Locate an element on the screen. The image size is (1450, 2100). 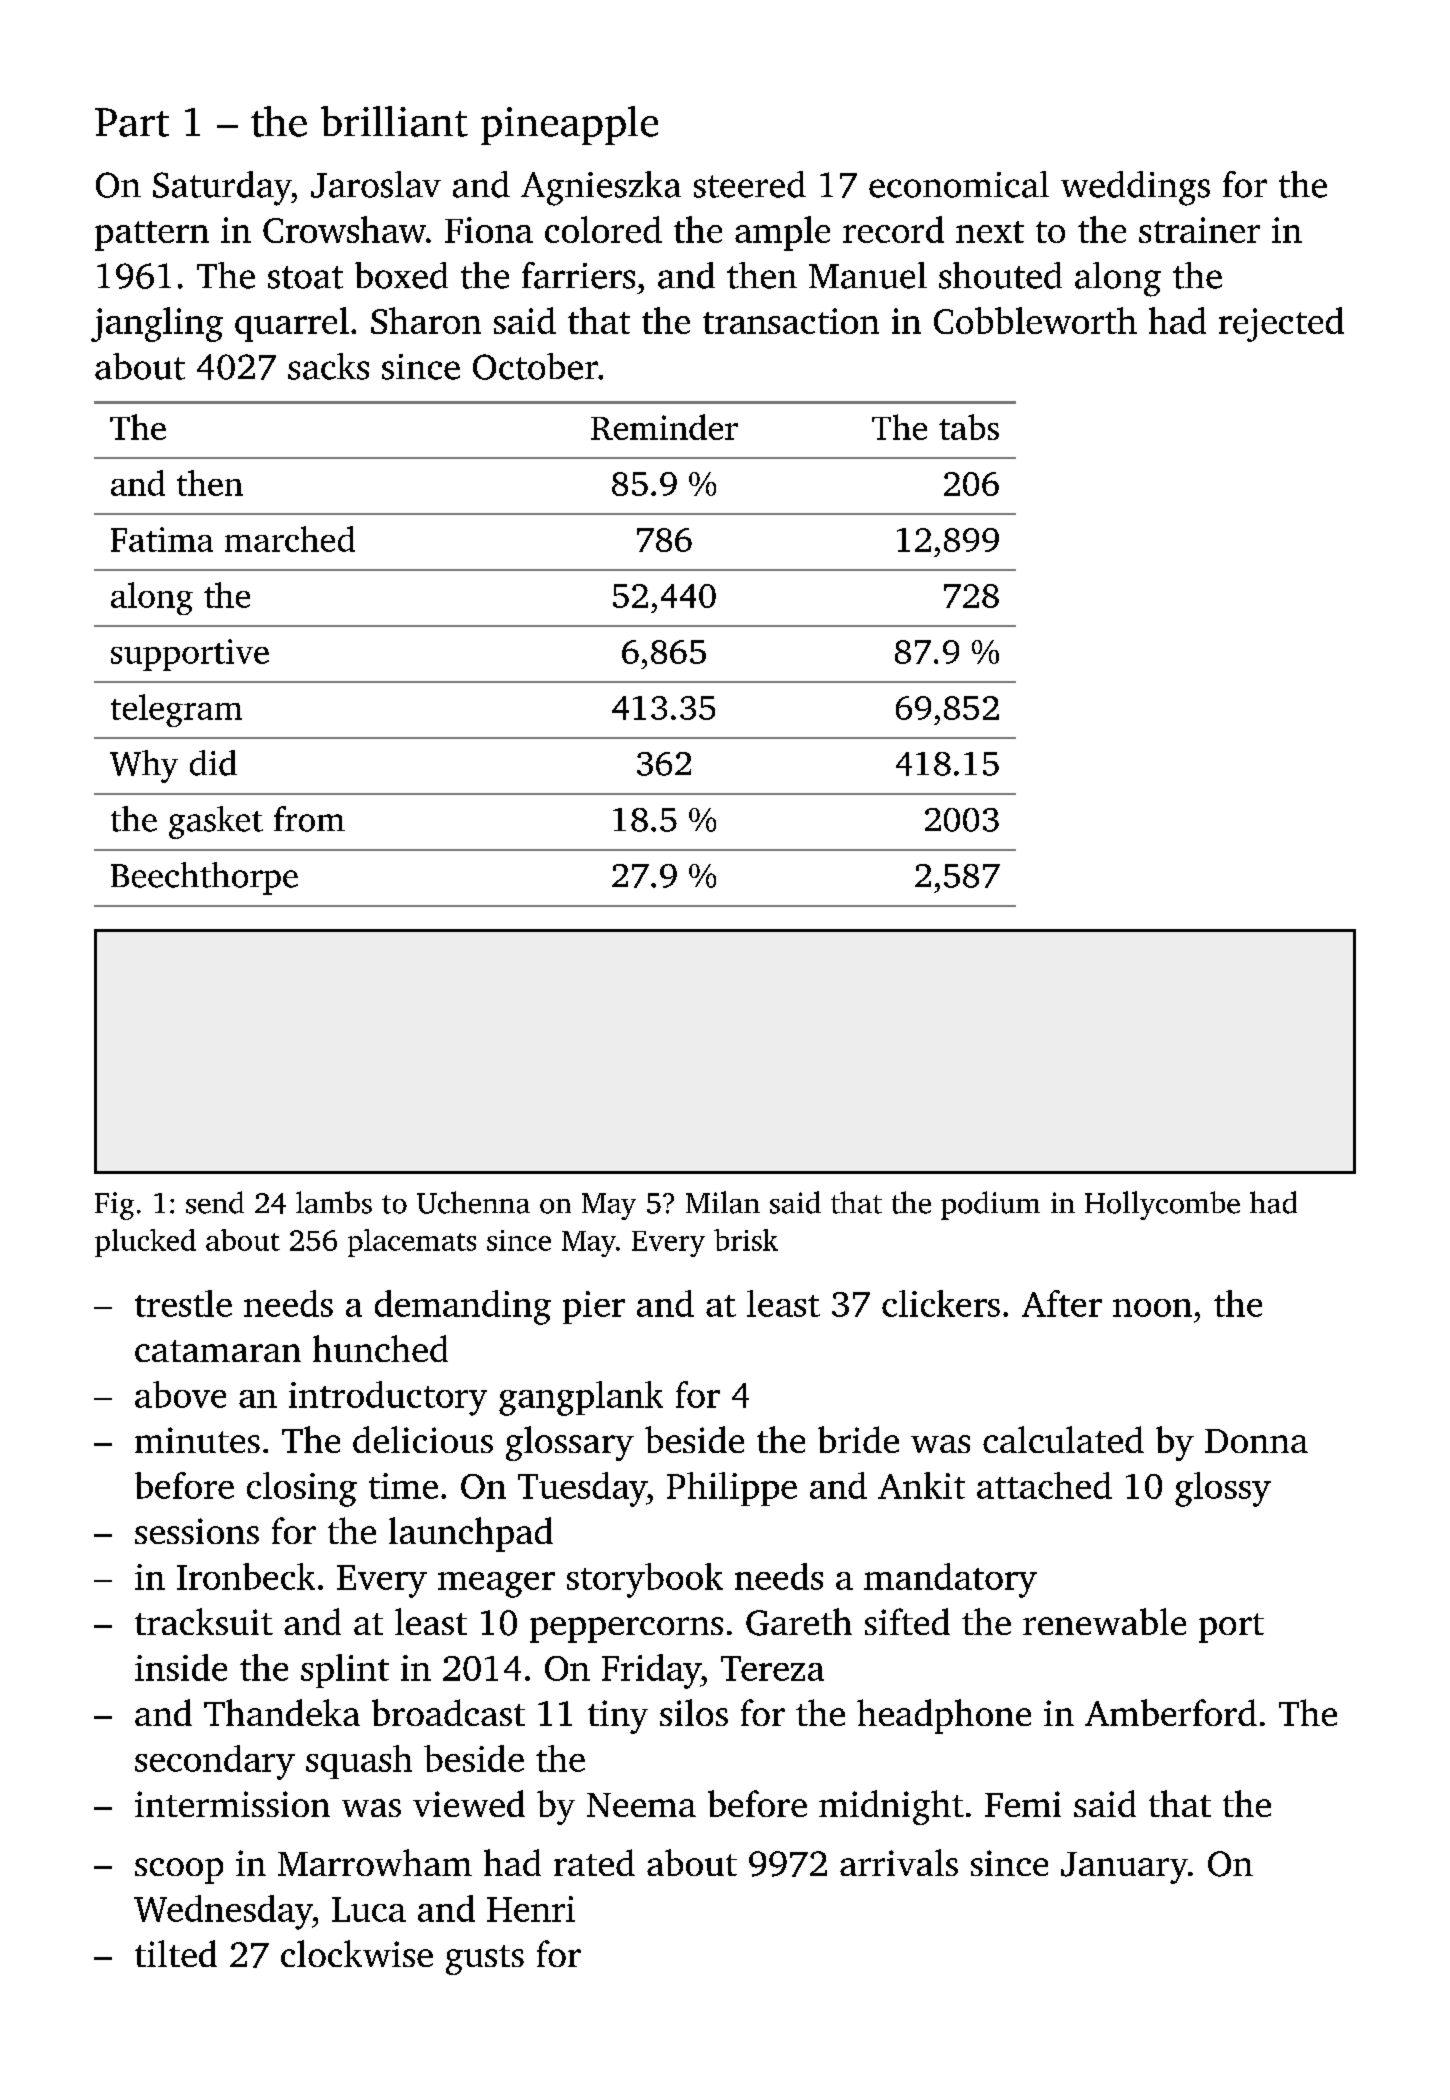
brisk is located at coordinates (746, 1240).
